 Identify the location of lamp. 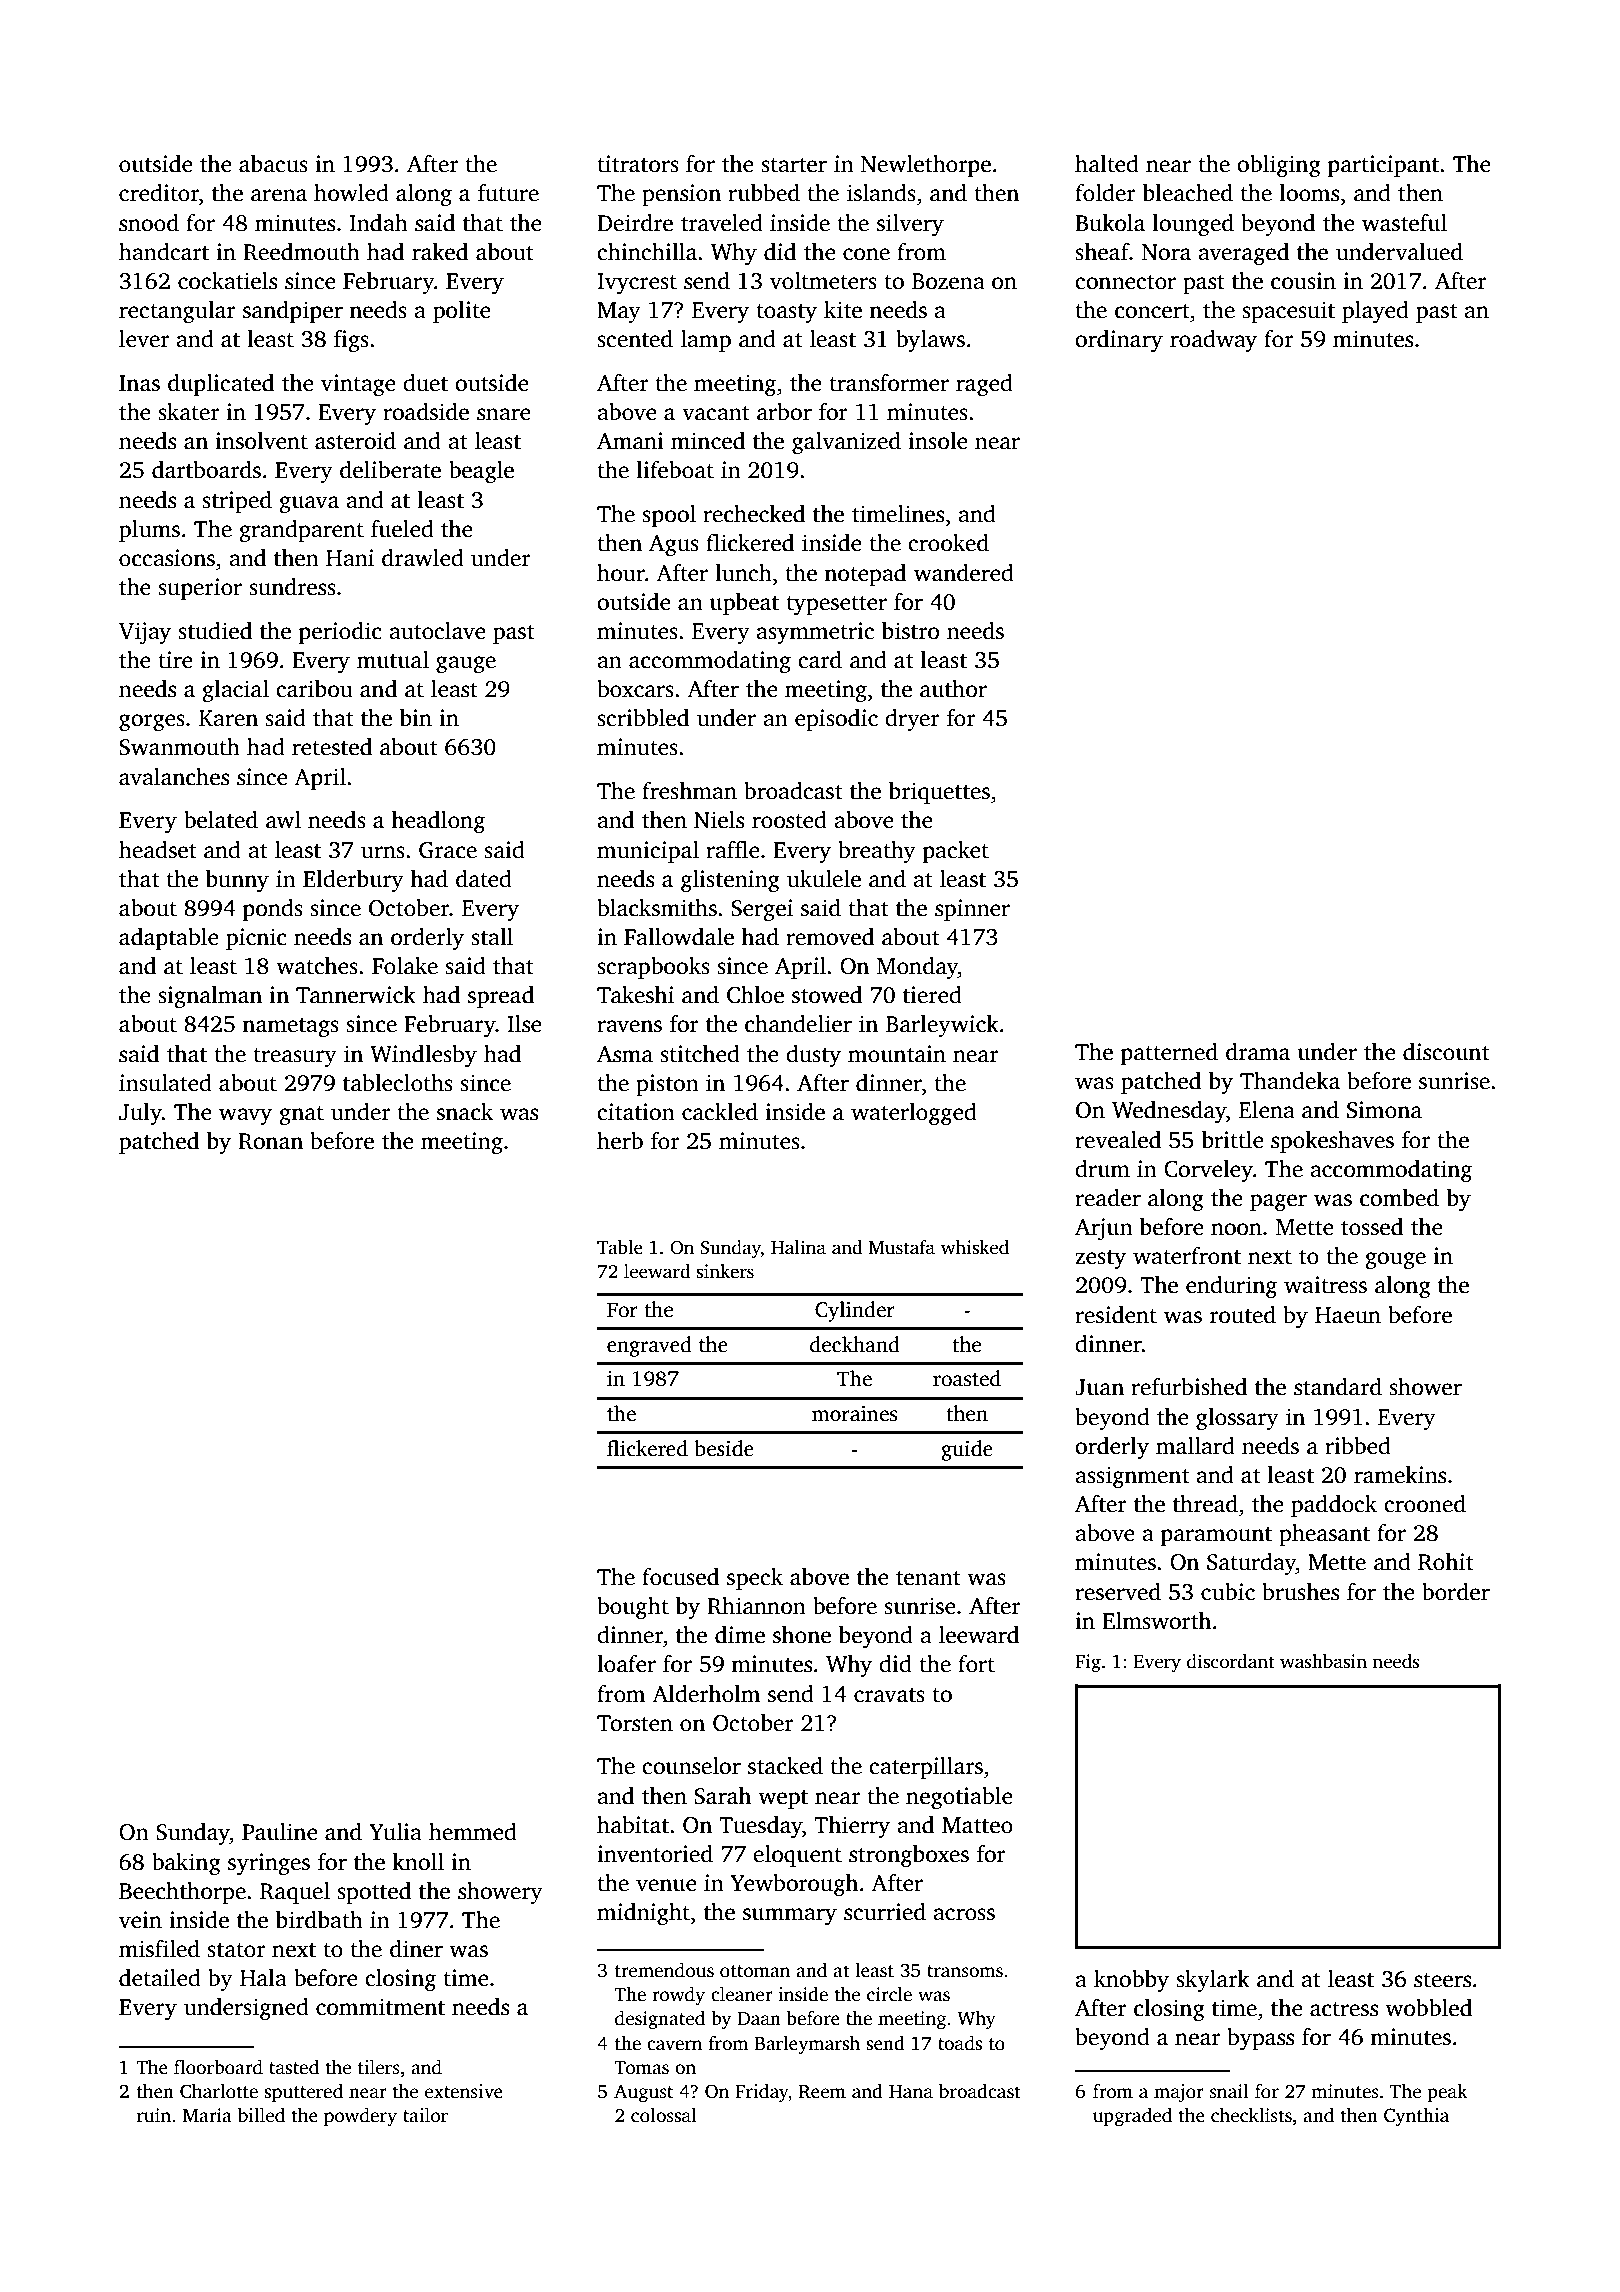
(706, 341).
